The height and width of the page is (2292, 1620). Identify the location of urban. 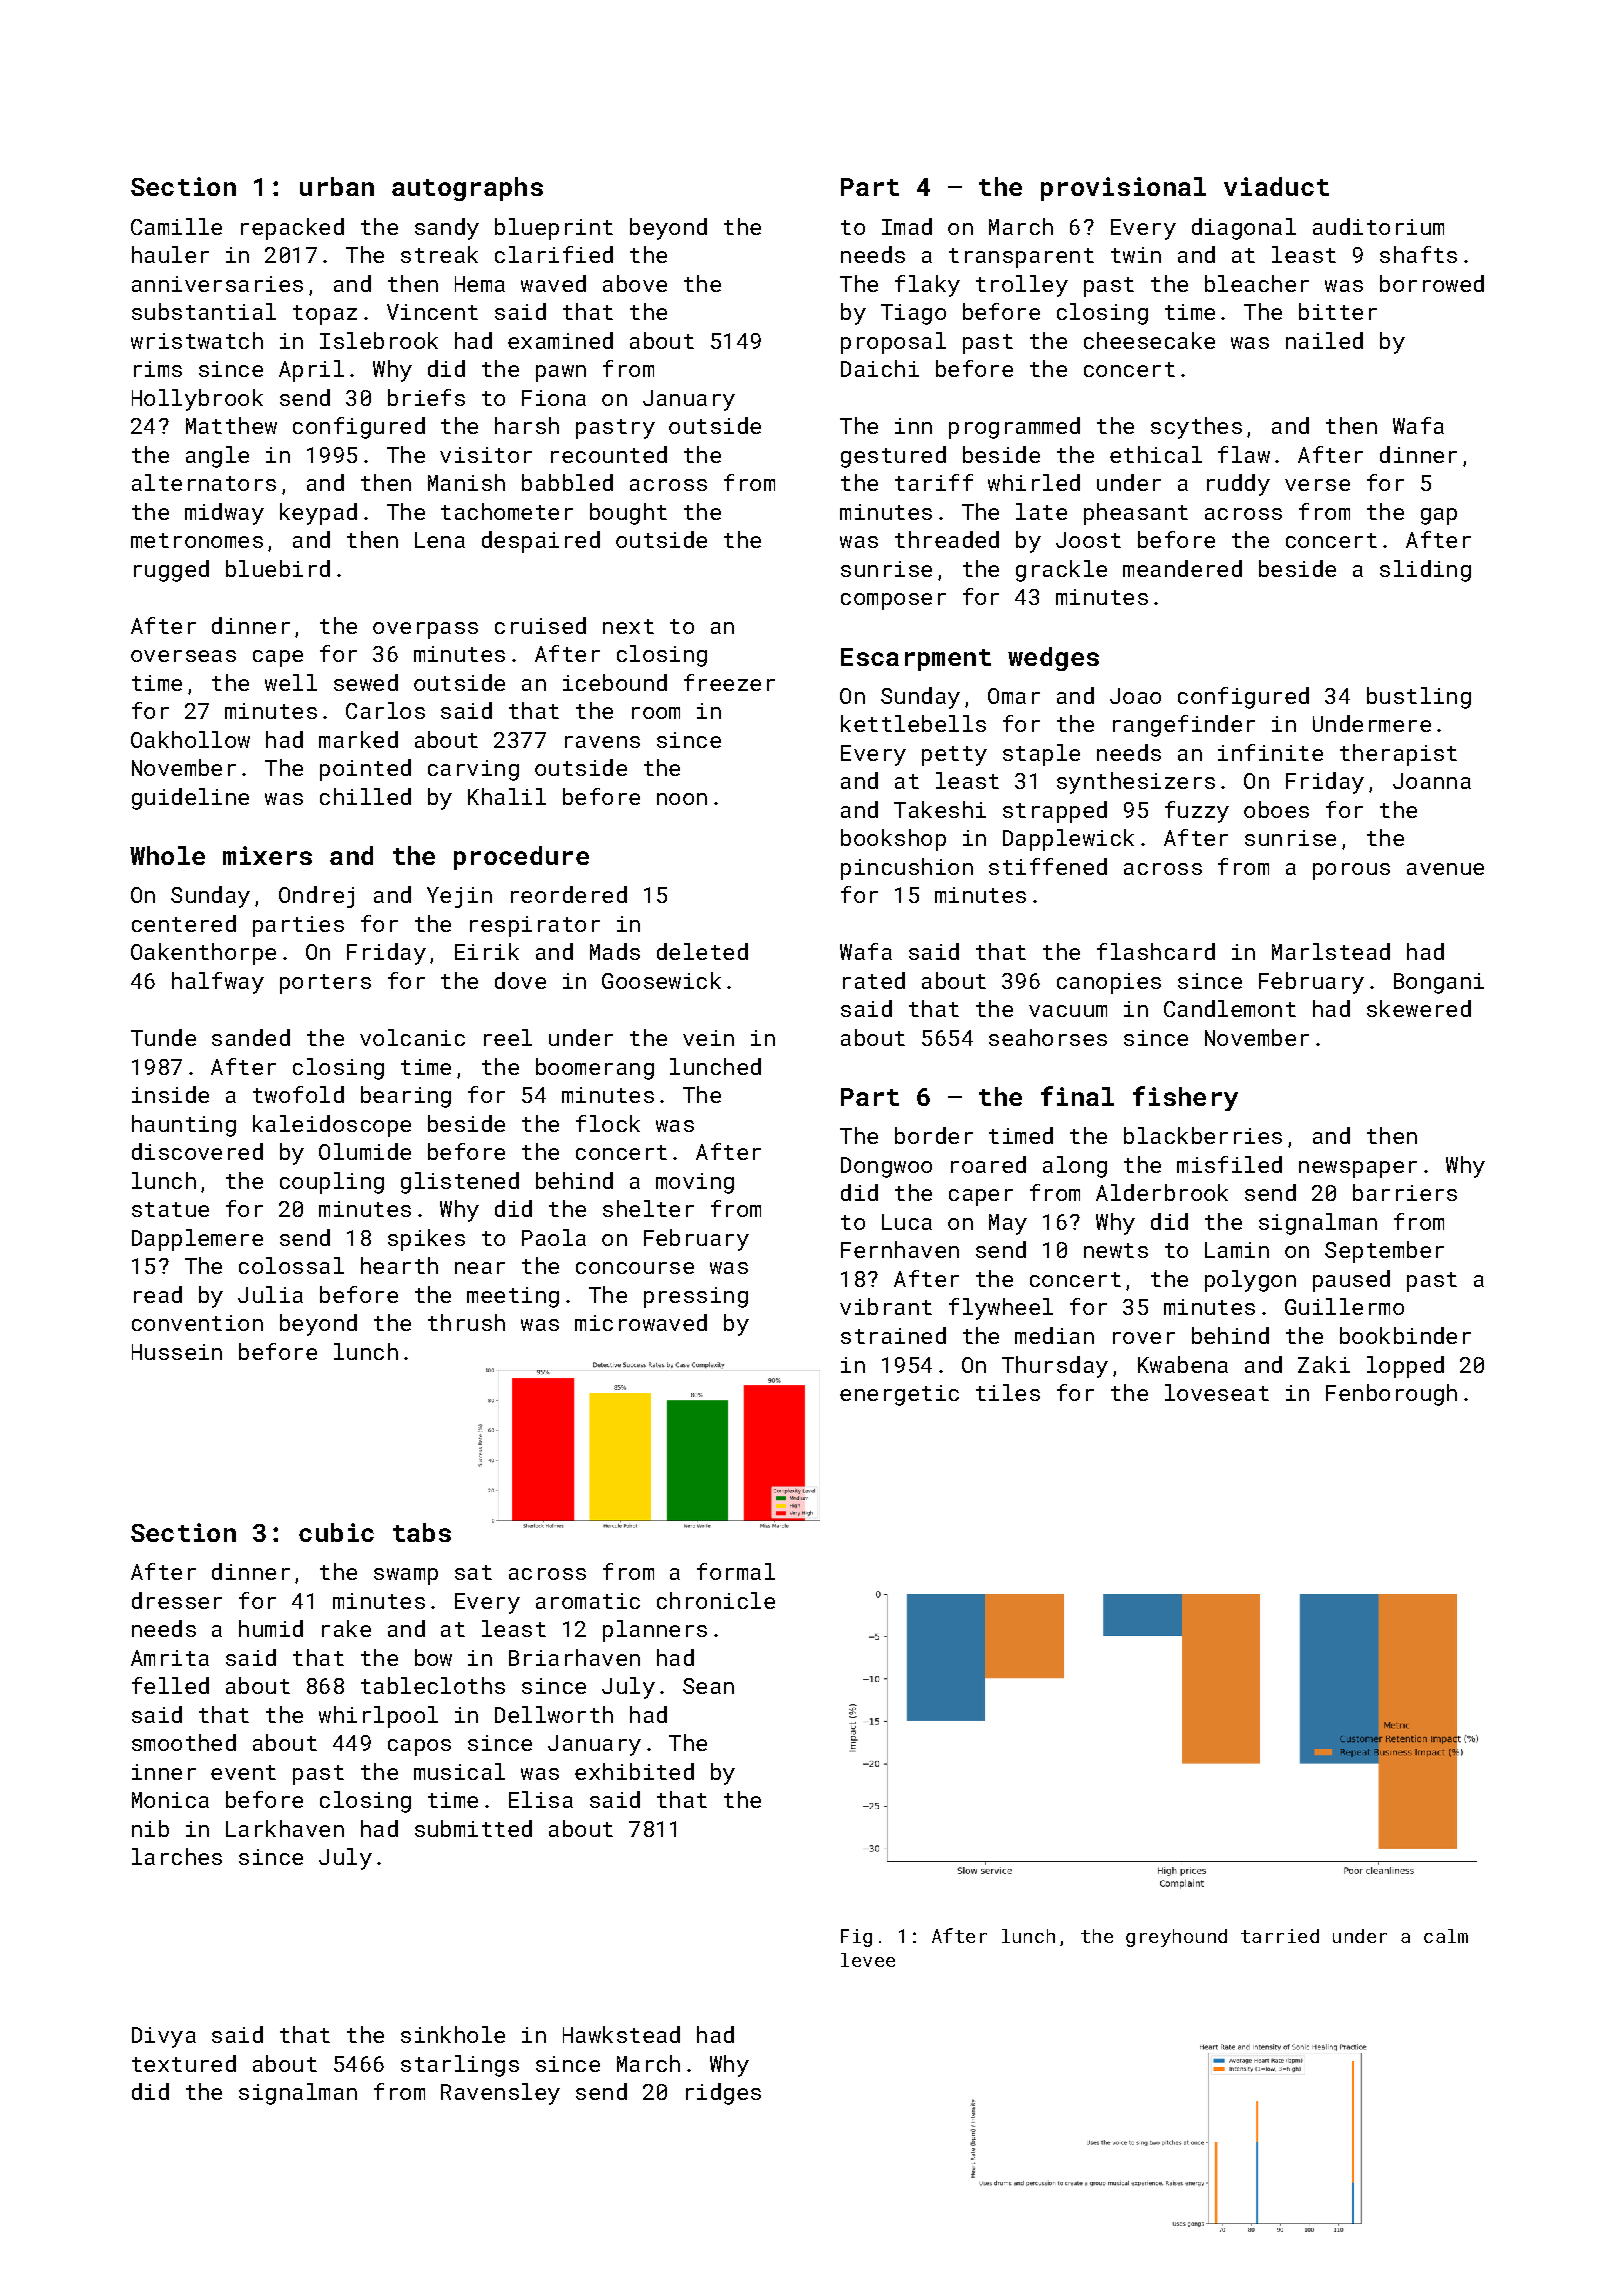
(337, 186).
